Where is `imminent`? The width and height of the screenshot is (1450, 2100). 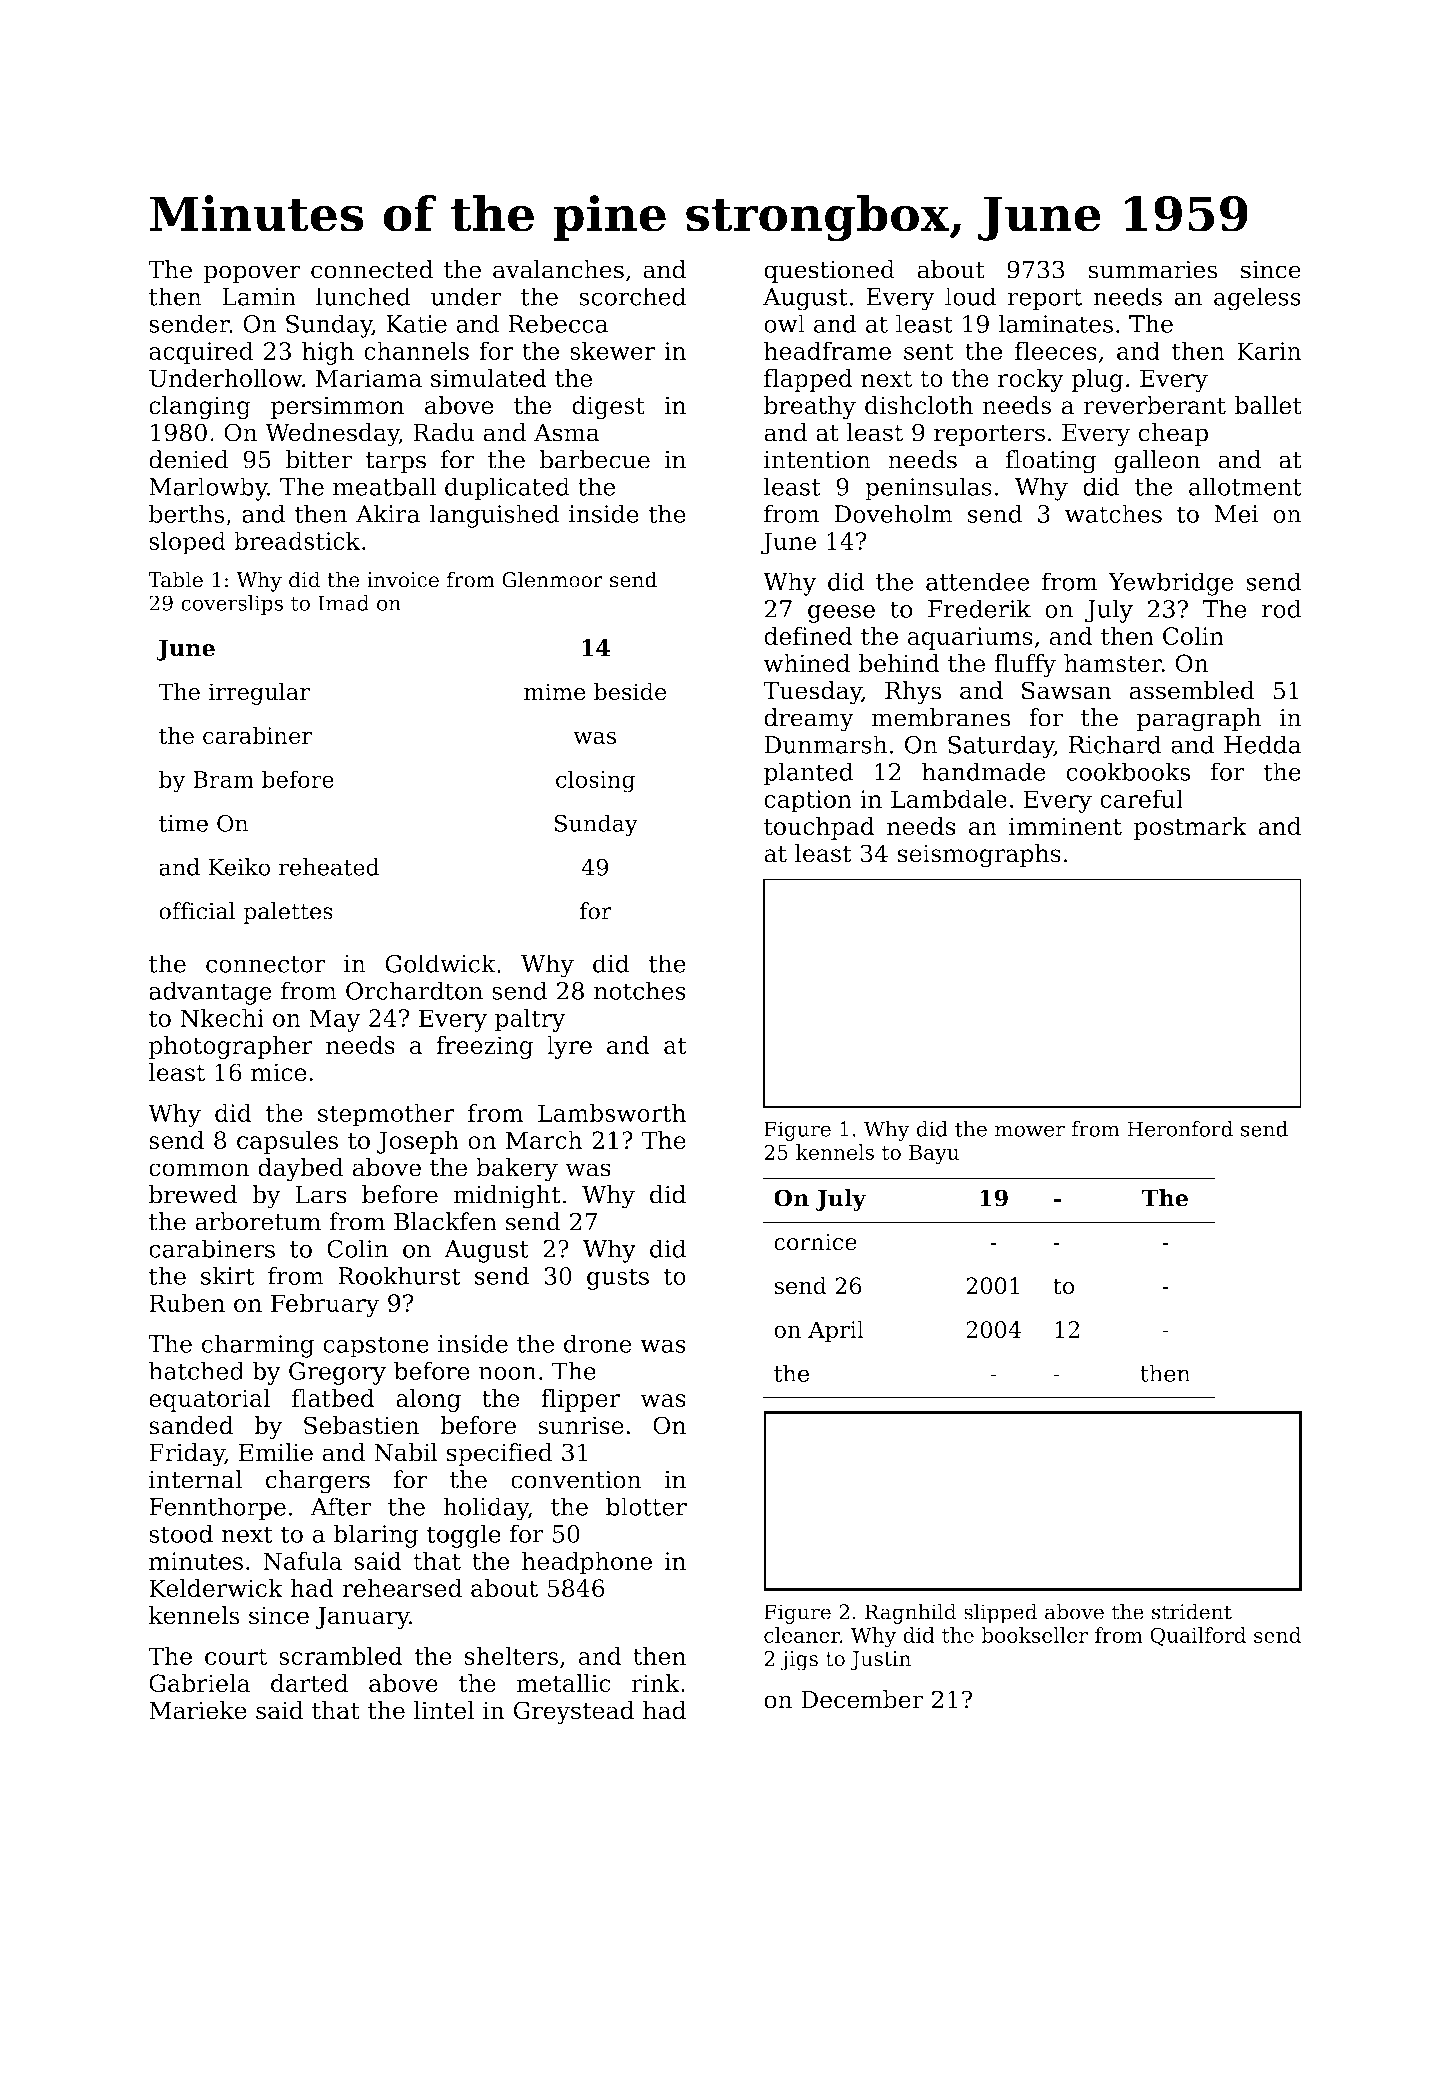 imminent is located at coordinates (1065, 826).
